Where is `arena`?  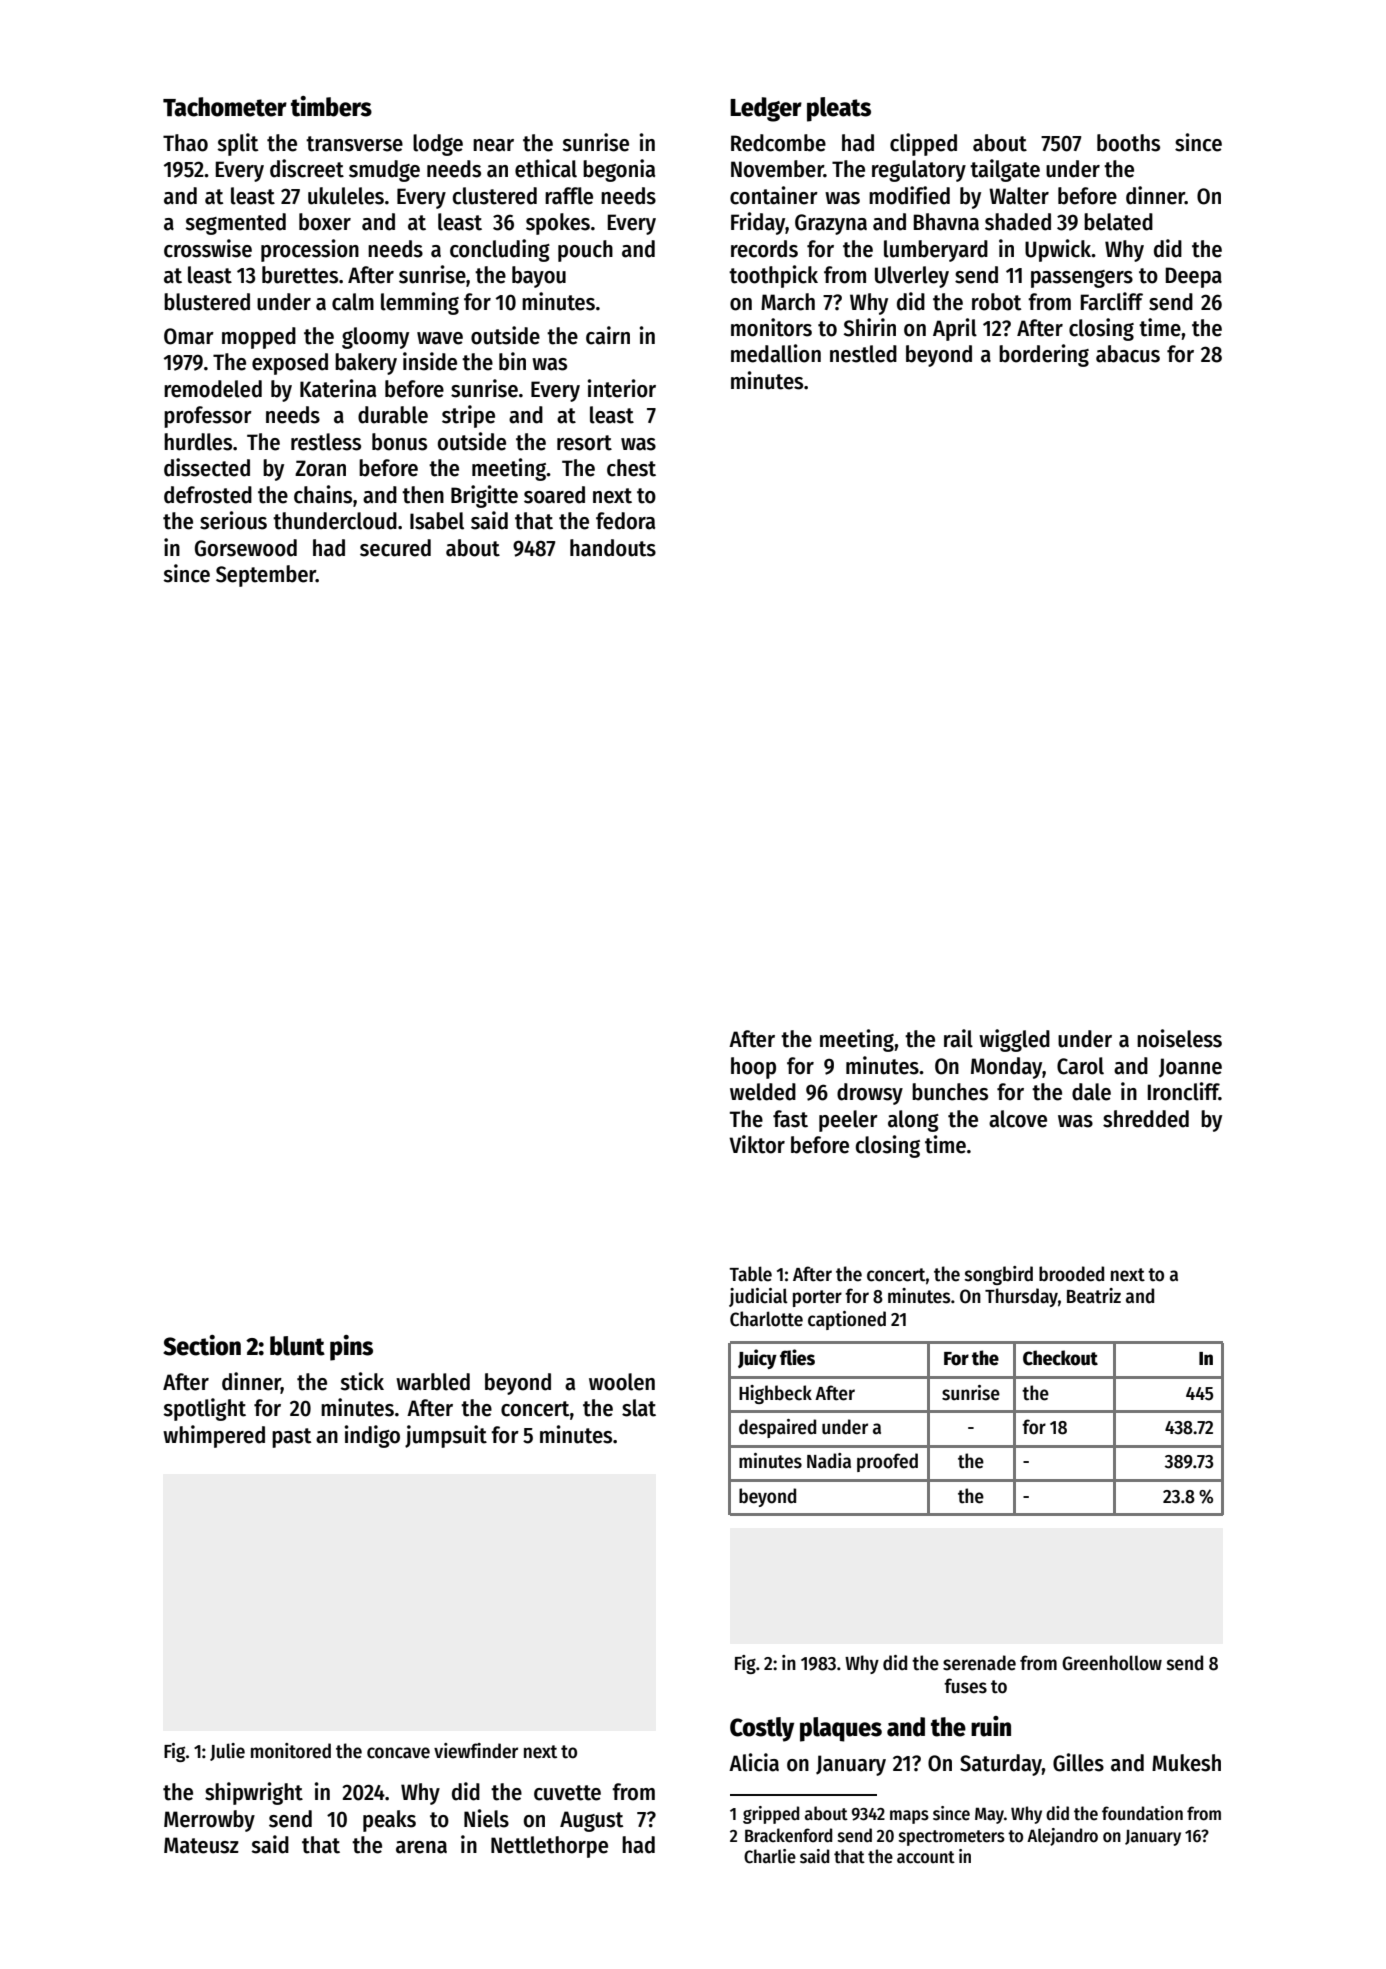 arena is located at coordinates (421, 1847).
